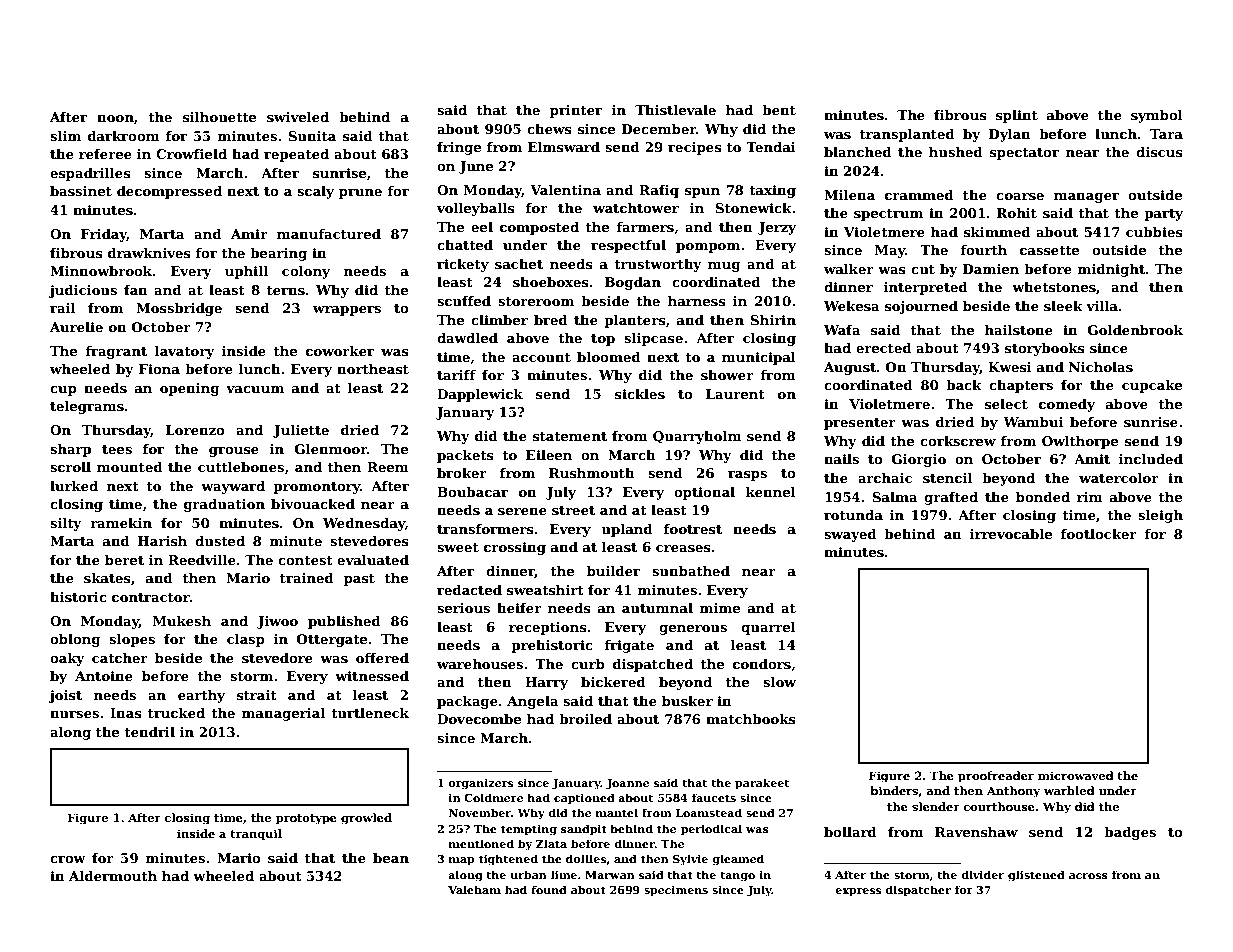  Describe the element at coordinates (853, 515) in the image. I see `rotunda` at that location.
